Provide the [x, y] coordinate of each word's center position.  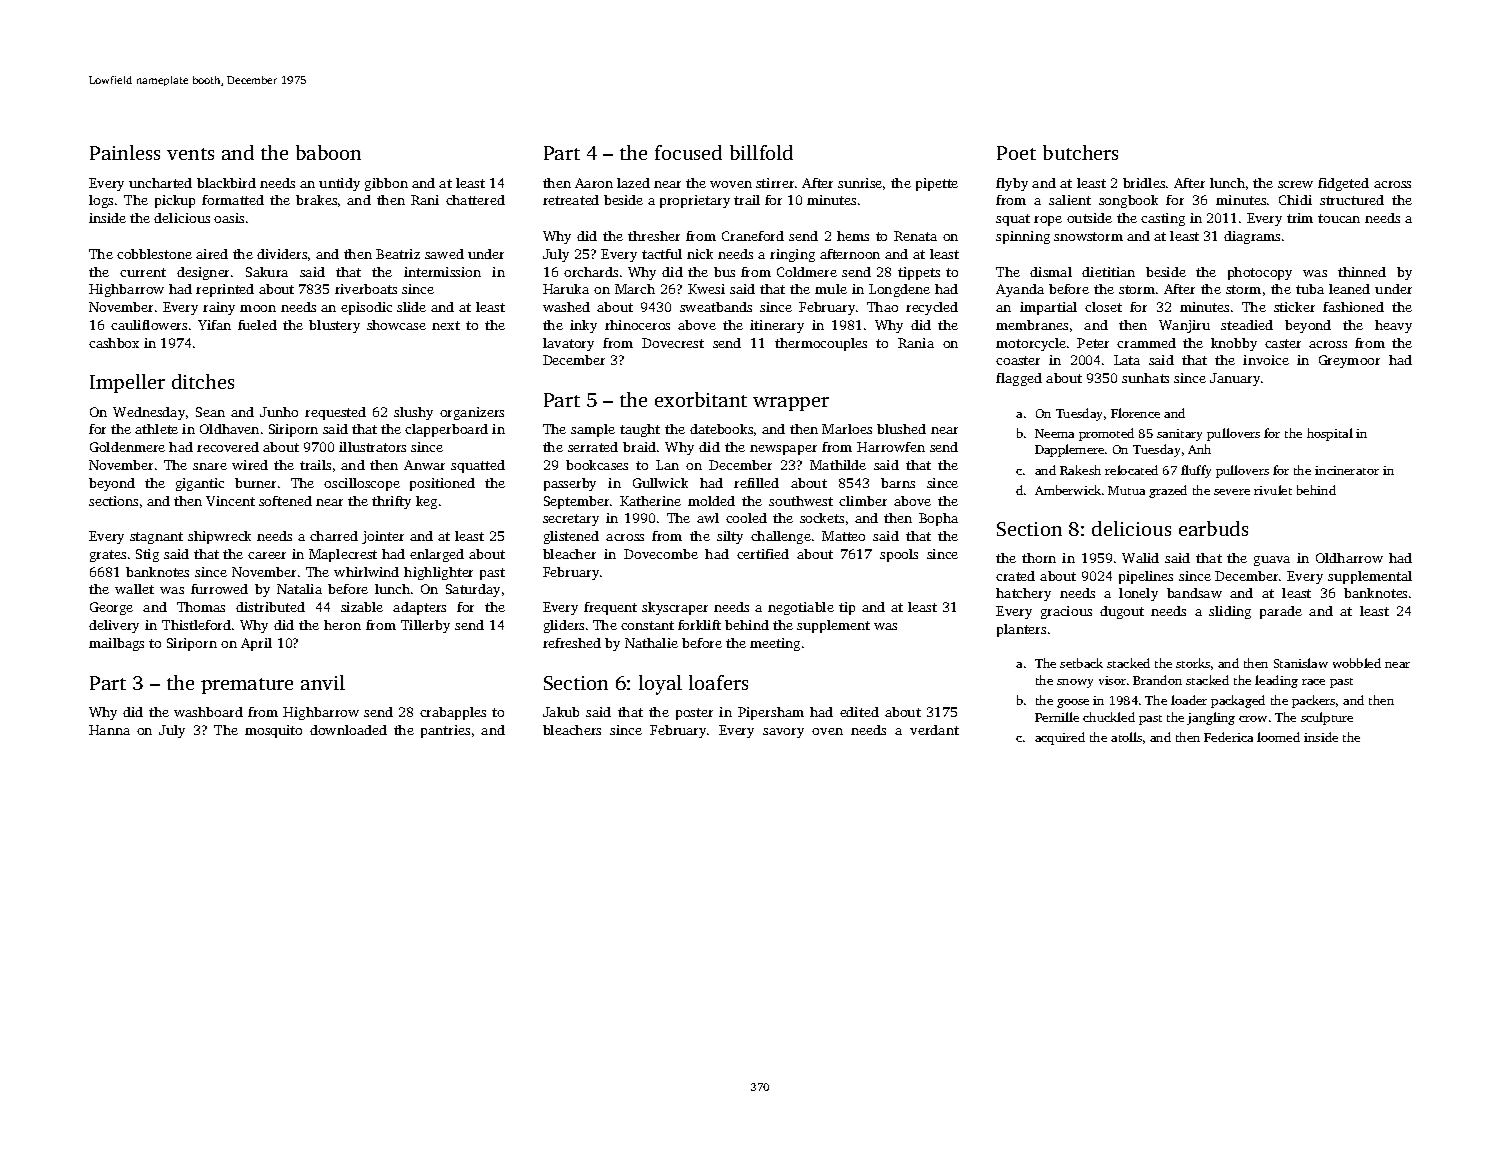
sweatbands [716, 307]
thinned [1362, 272]
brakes [316, 200]
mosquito [273, 731]
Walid [1140, 558]
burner [255, 483]
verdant [934, 730]
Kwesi [706, 289]
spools [899, 555]
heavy [1393, 326]
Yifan [214, 325]
